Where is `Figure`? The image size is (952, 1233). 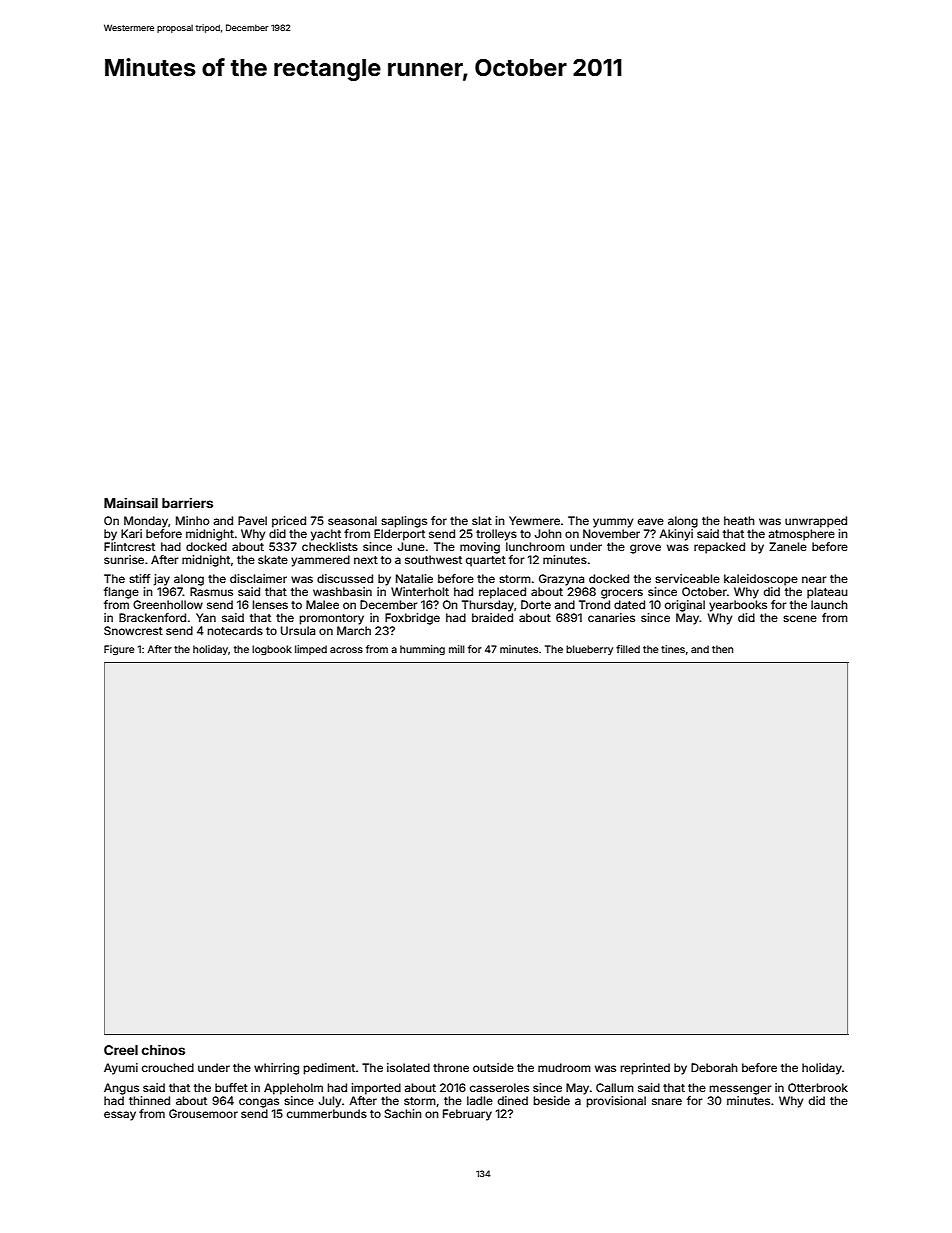
Figure is located at coordinates (119, 650).
